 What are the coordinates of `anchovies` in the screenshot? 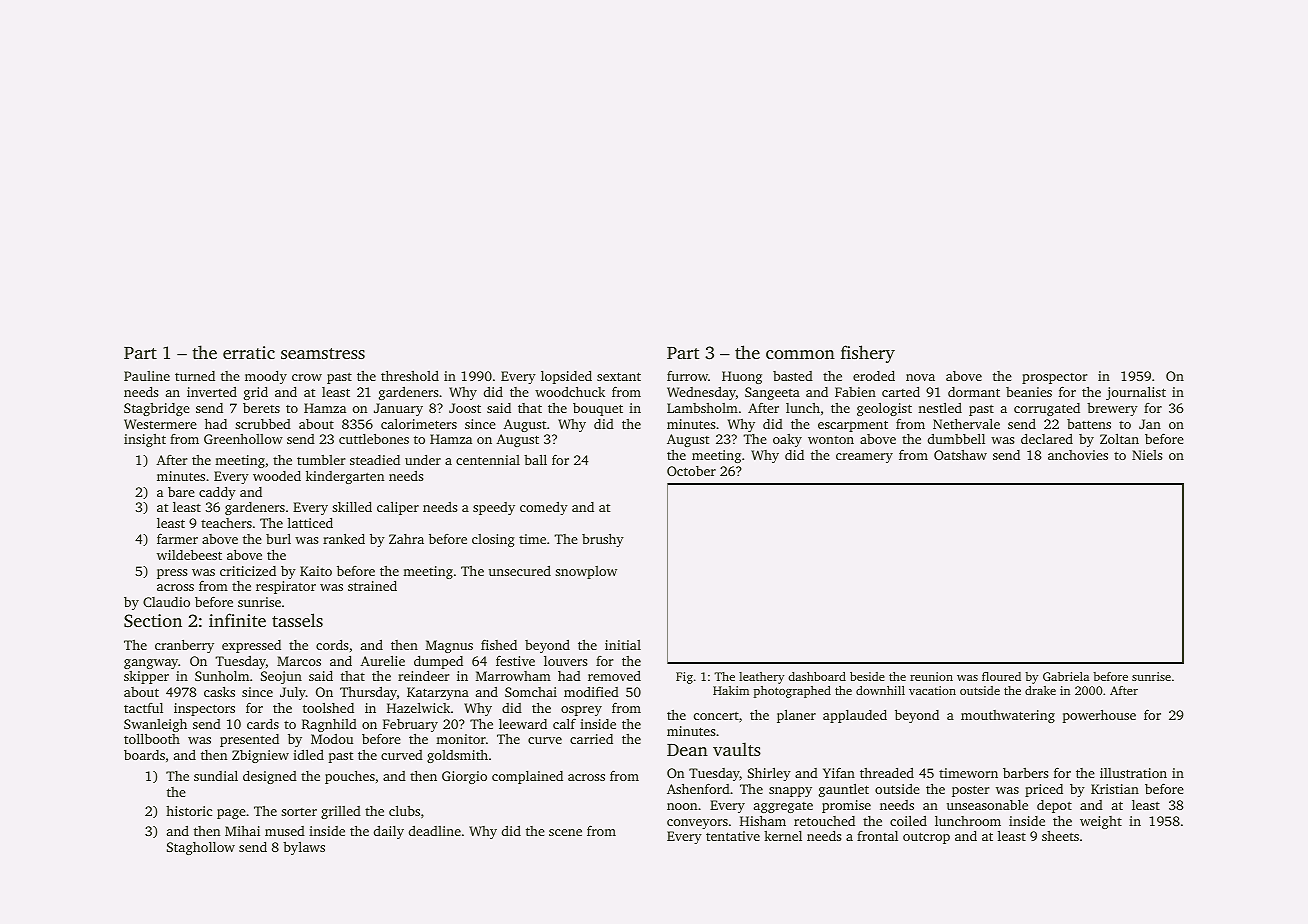 It's located at (1078, 455).
